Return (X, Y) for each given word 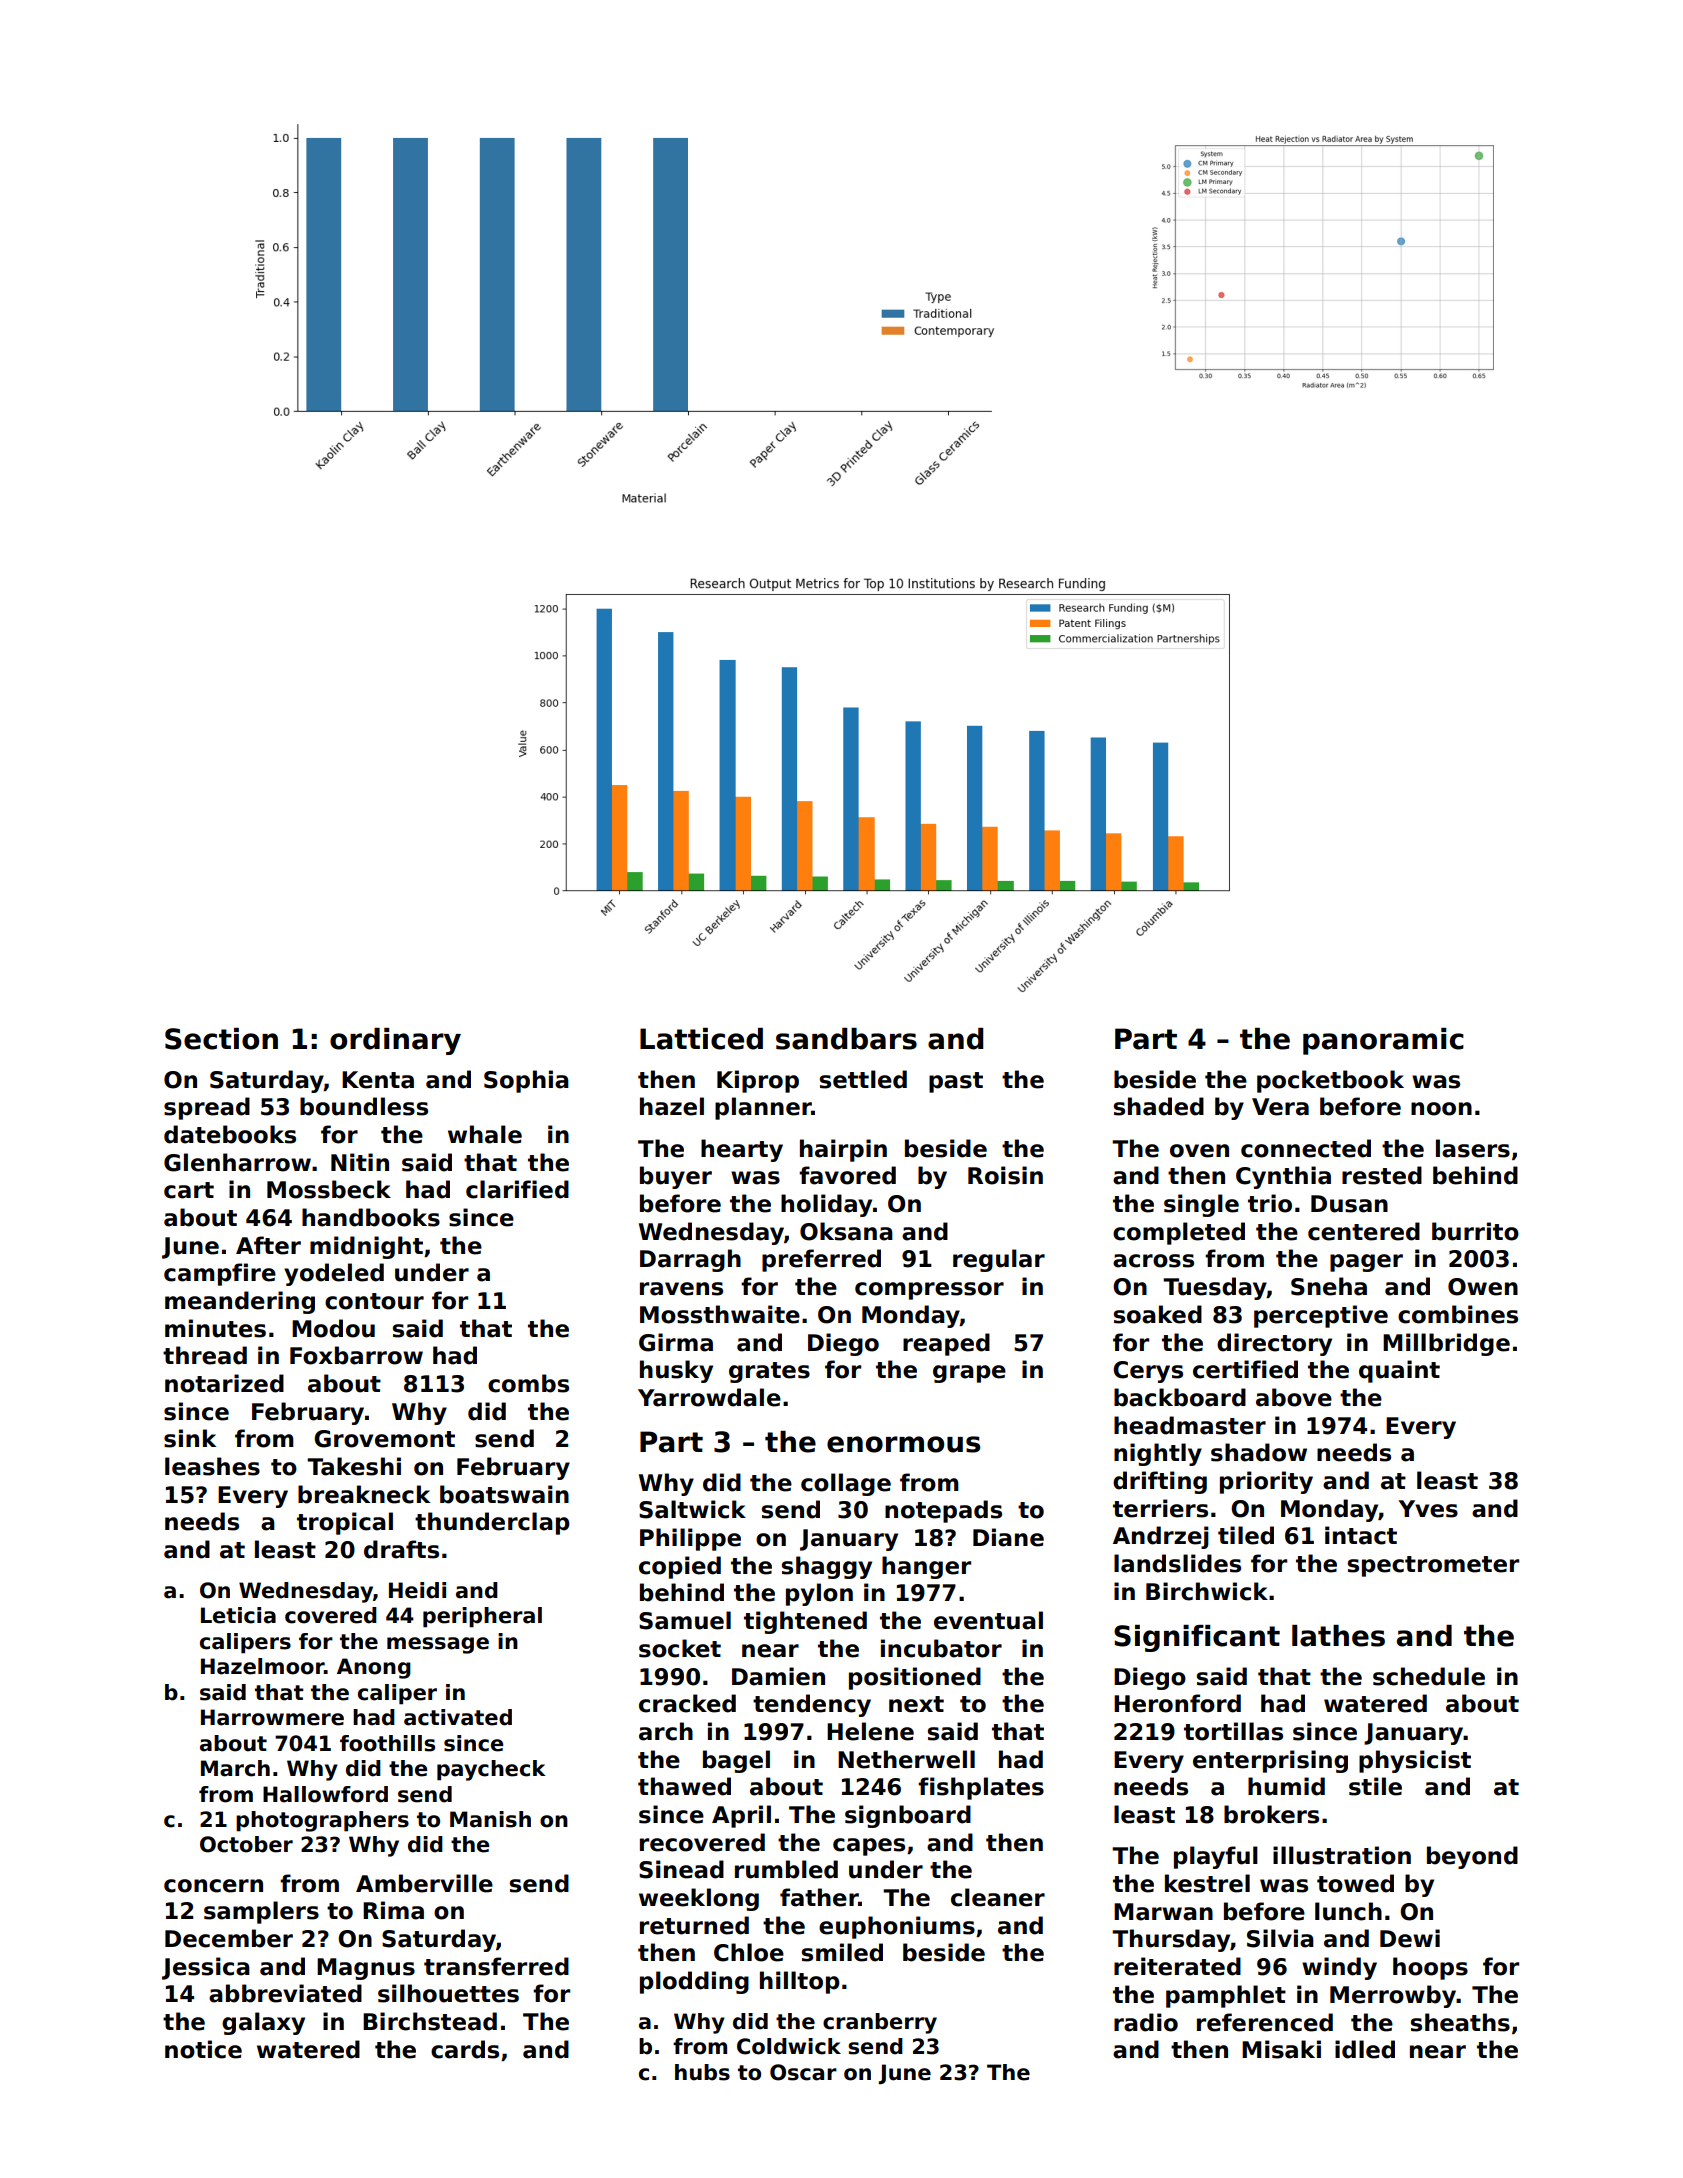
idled (1365, 2049)
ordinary (395, 1041)
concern (213, 1886)
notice (203, 2049)
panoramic (1383, 1041)
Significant (1197, 1638)
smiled (842, 1952)
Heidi (417, 1590)
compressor (929, 1291)
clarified (517, 1189)
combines (1458, 1314)
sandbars (846, 1039)
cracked (687, 1703)
